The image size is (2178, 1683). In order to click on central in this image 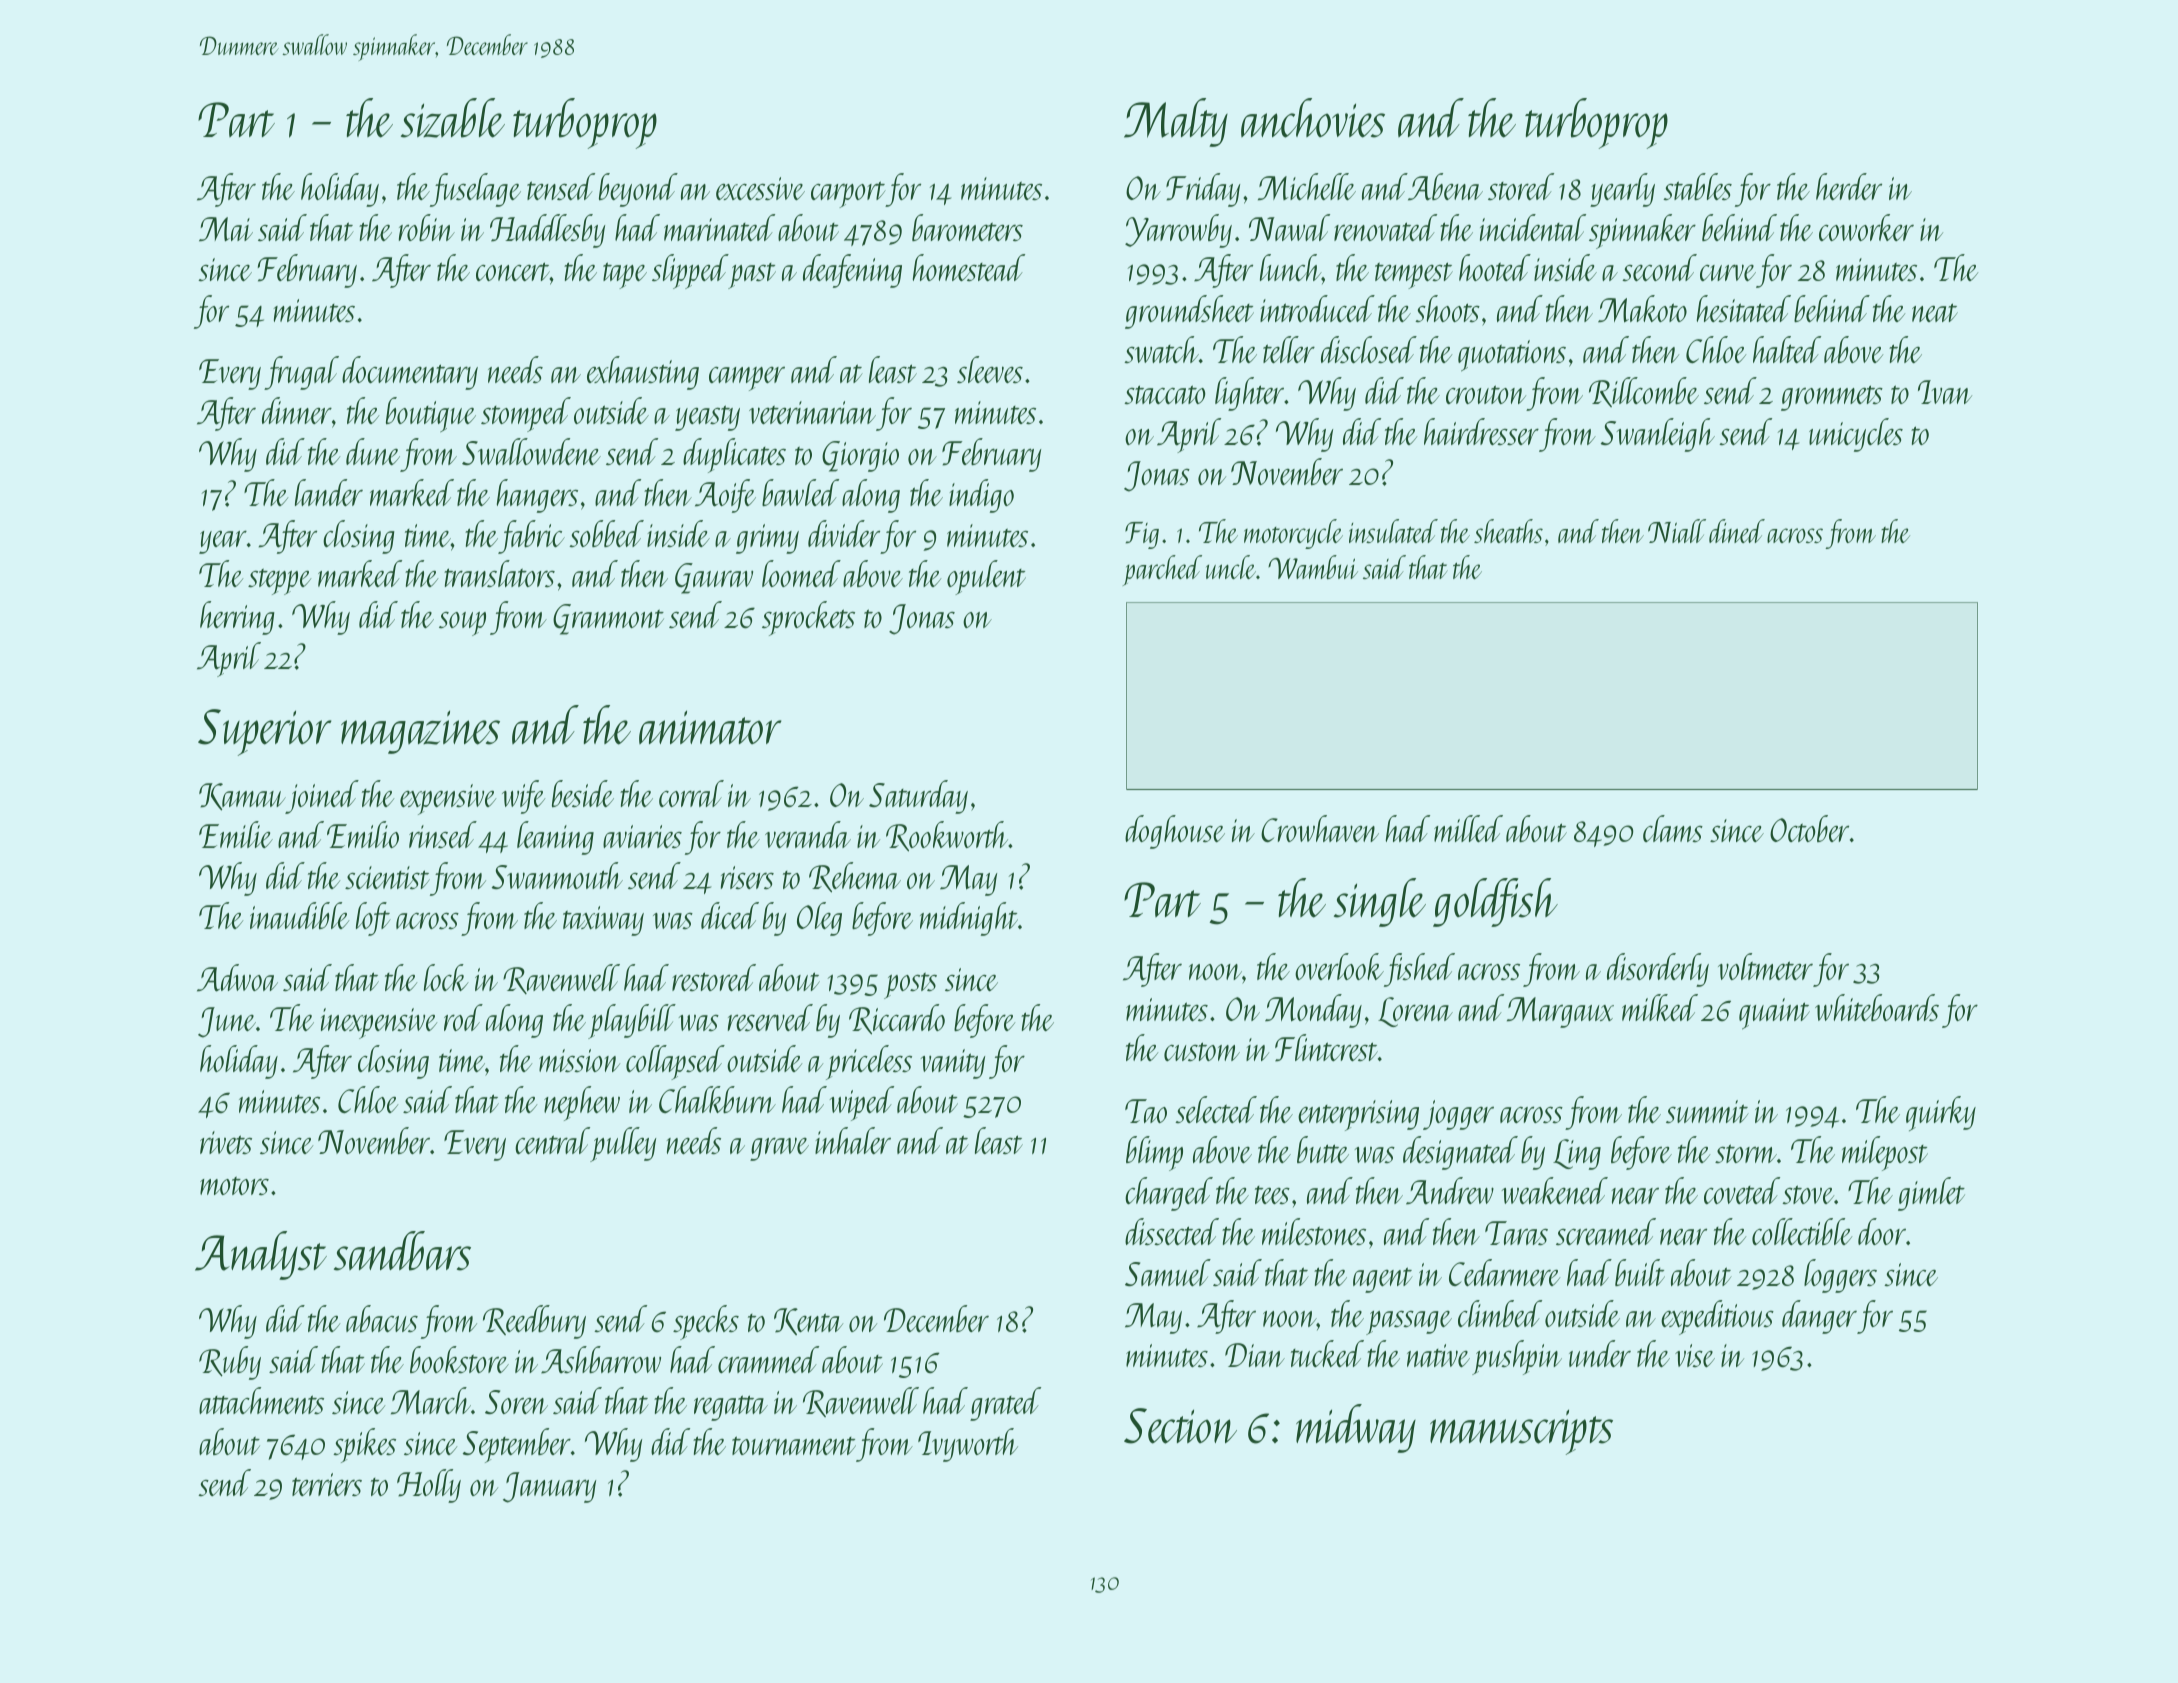, I will do `click(552, 1140)`.
